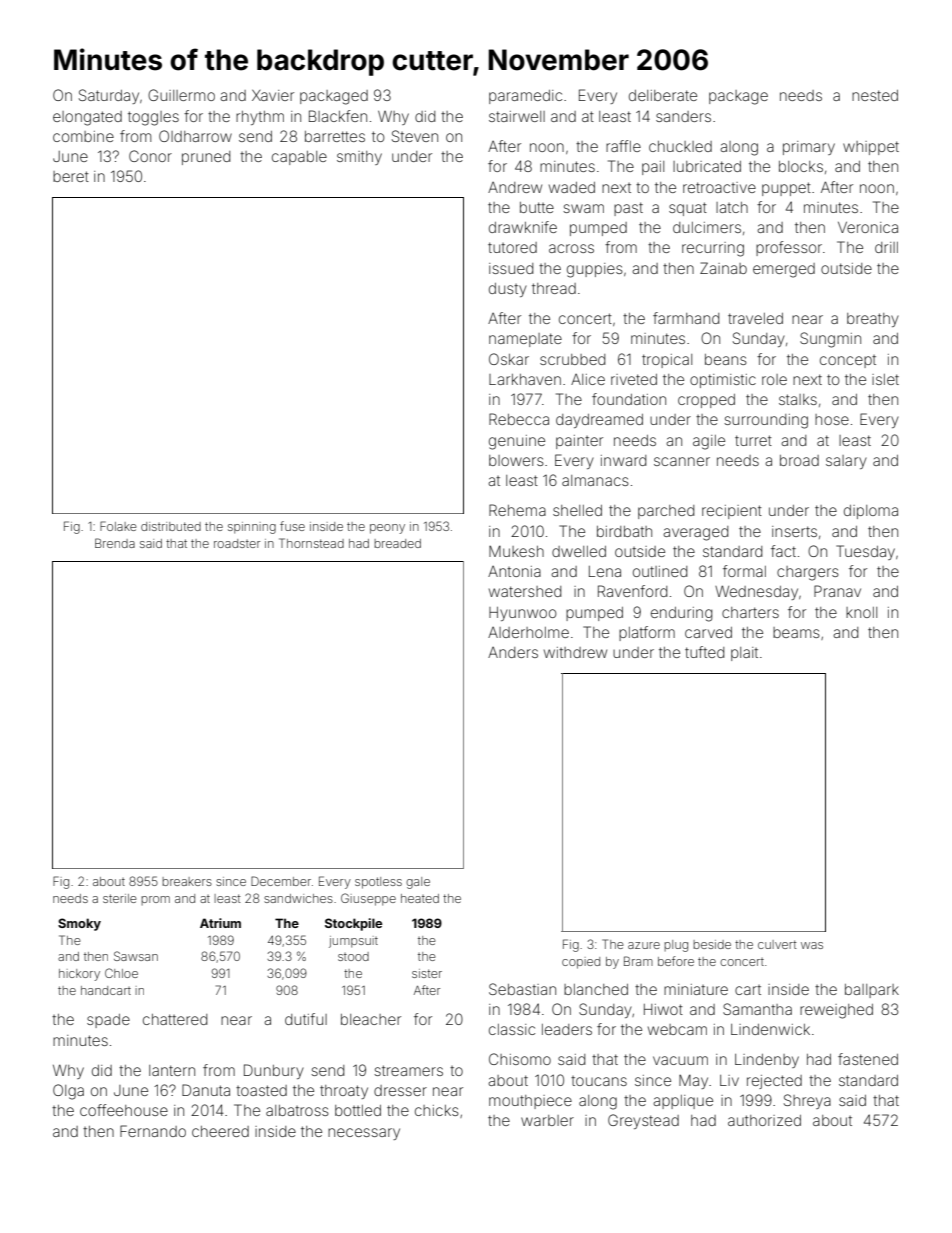  I want to click on was, so click(812, 945).
